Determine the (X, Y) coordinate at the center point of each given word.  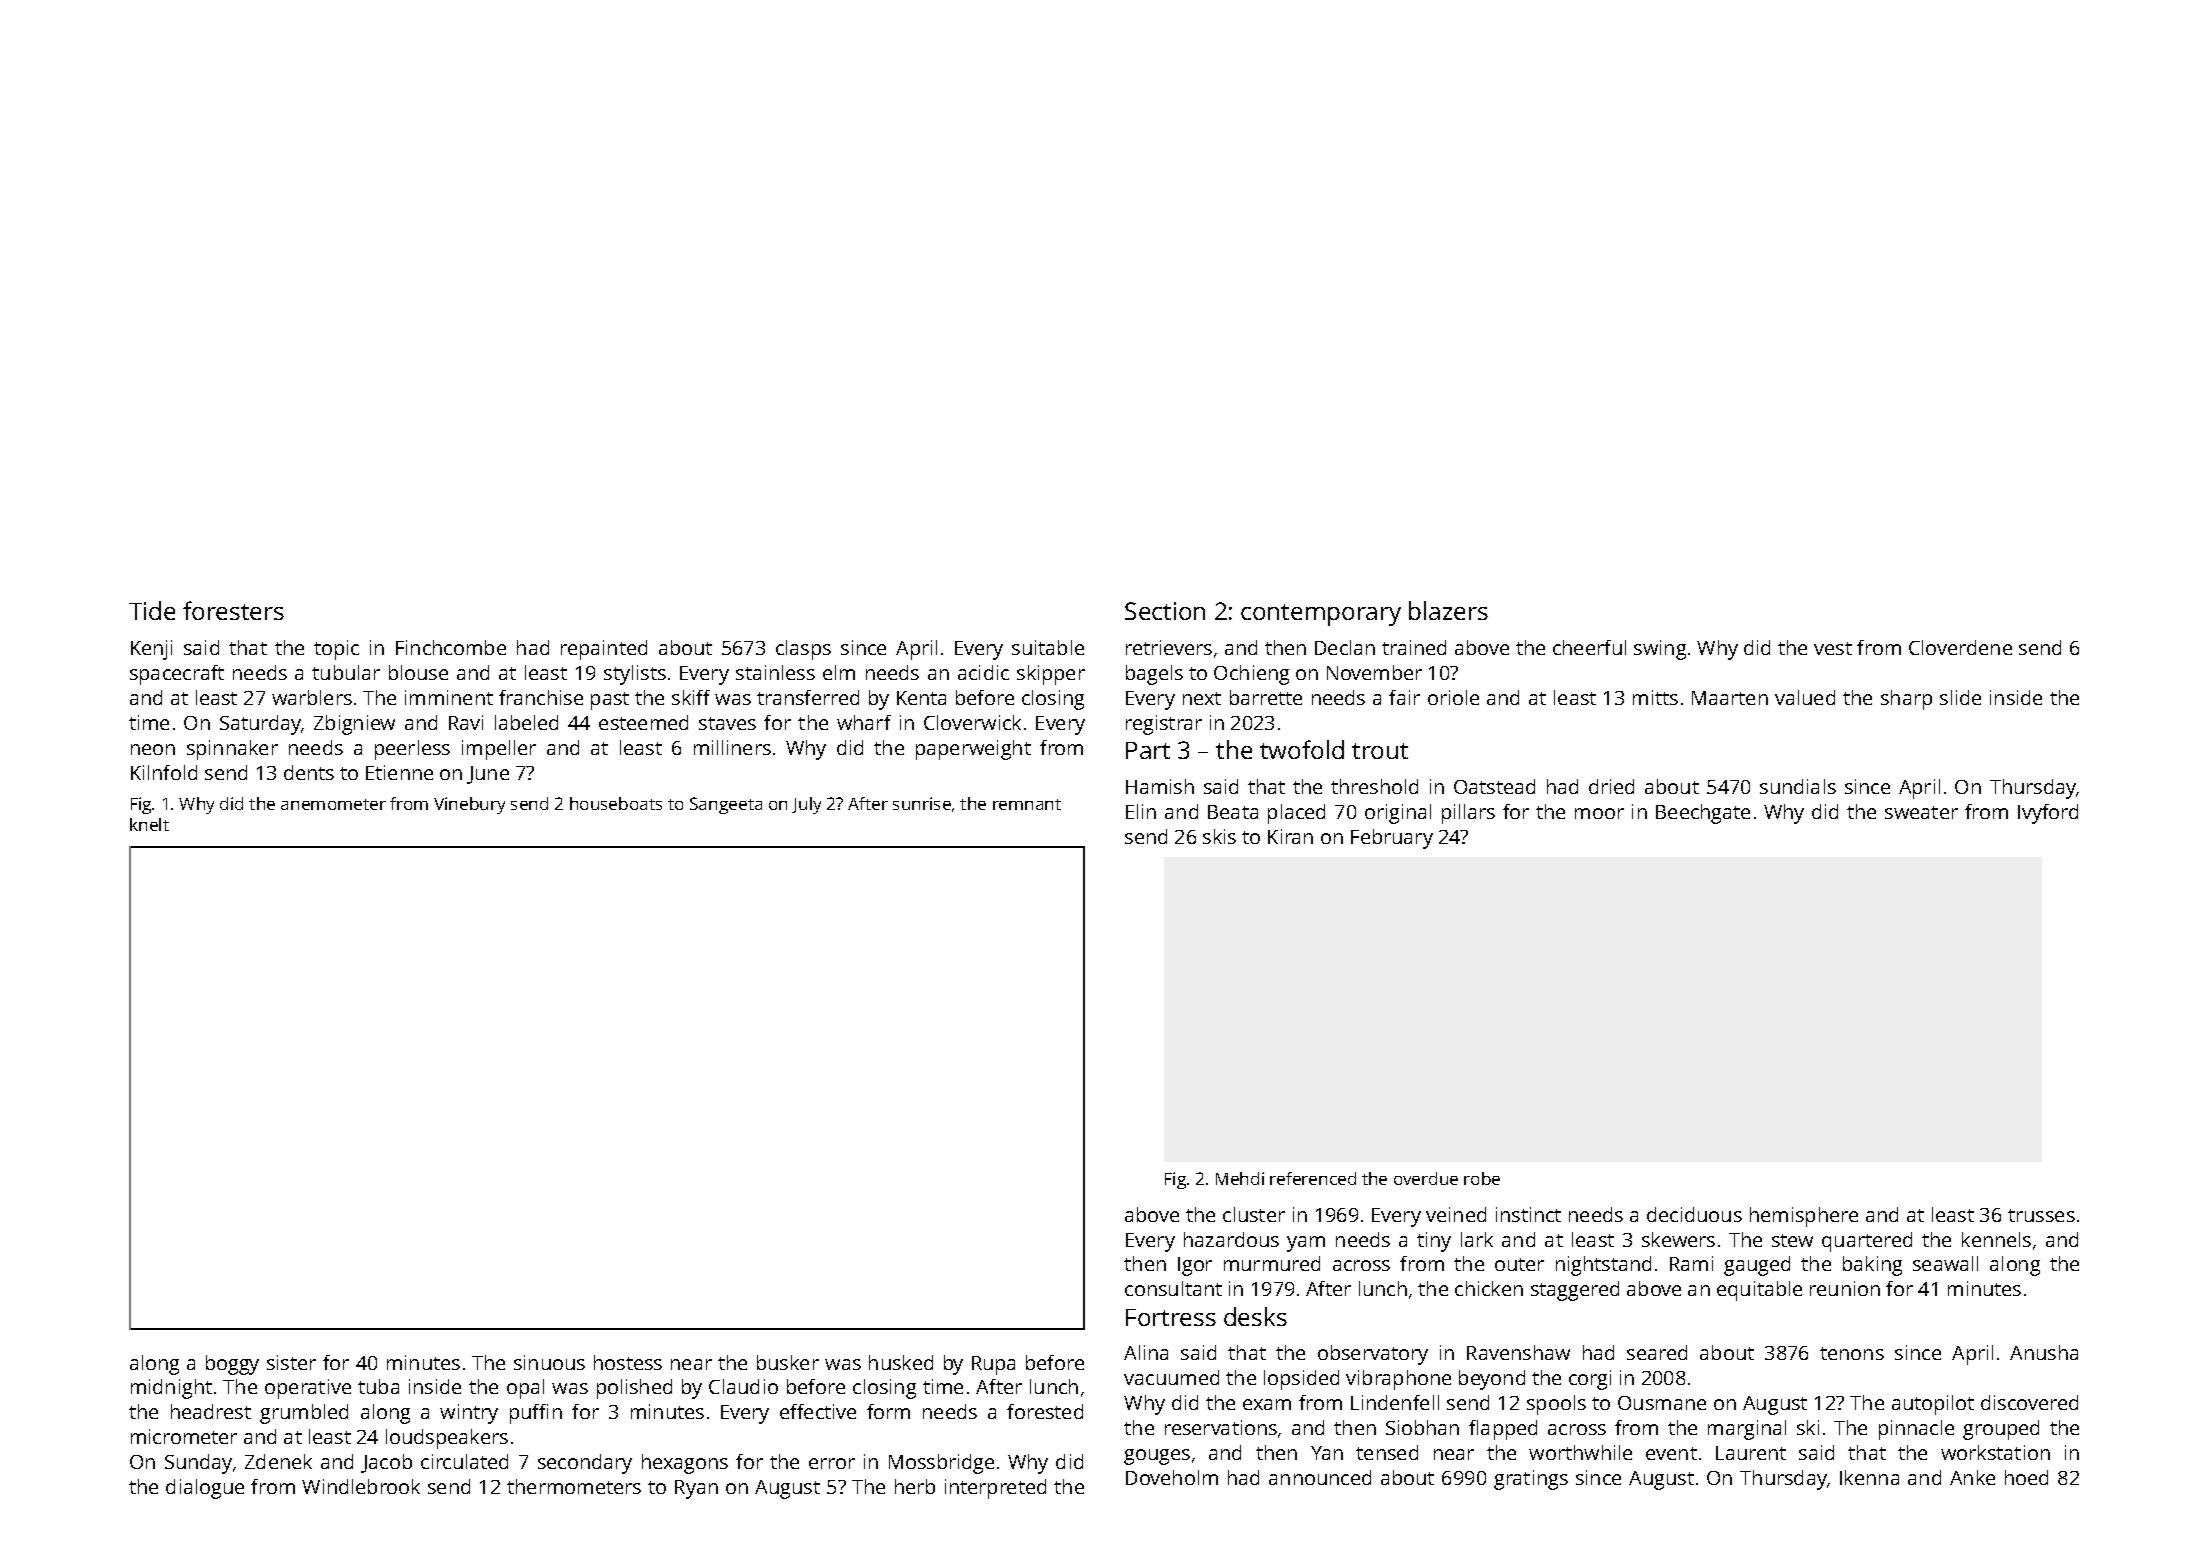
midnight (171, 1389)
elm (839, 672)
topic (336, 650)
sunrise (922, 803)
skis (1219, 836)
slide (1960, 697)
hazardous (1231, 1239)
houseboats (616, 803)
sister (291, 1362)
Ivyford (2048, 814)
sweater (1921, 812)
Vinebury (469, 805)
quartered (1867, 1242)
